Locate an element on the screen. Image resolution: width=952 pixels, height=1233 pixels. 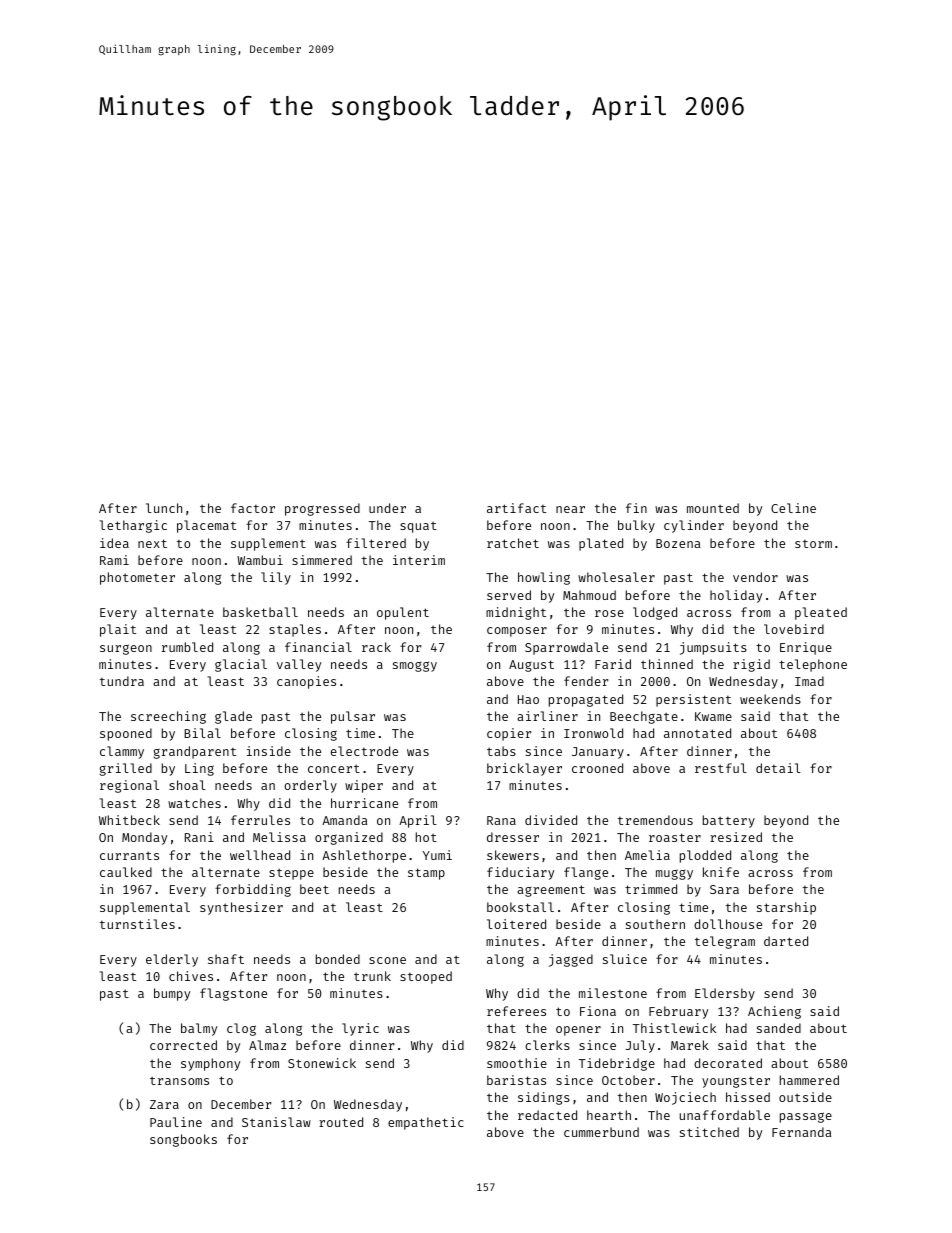
Enrique is located at coordinates (806, 648).
